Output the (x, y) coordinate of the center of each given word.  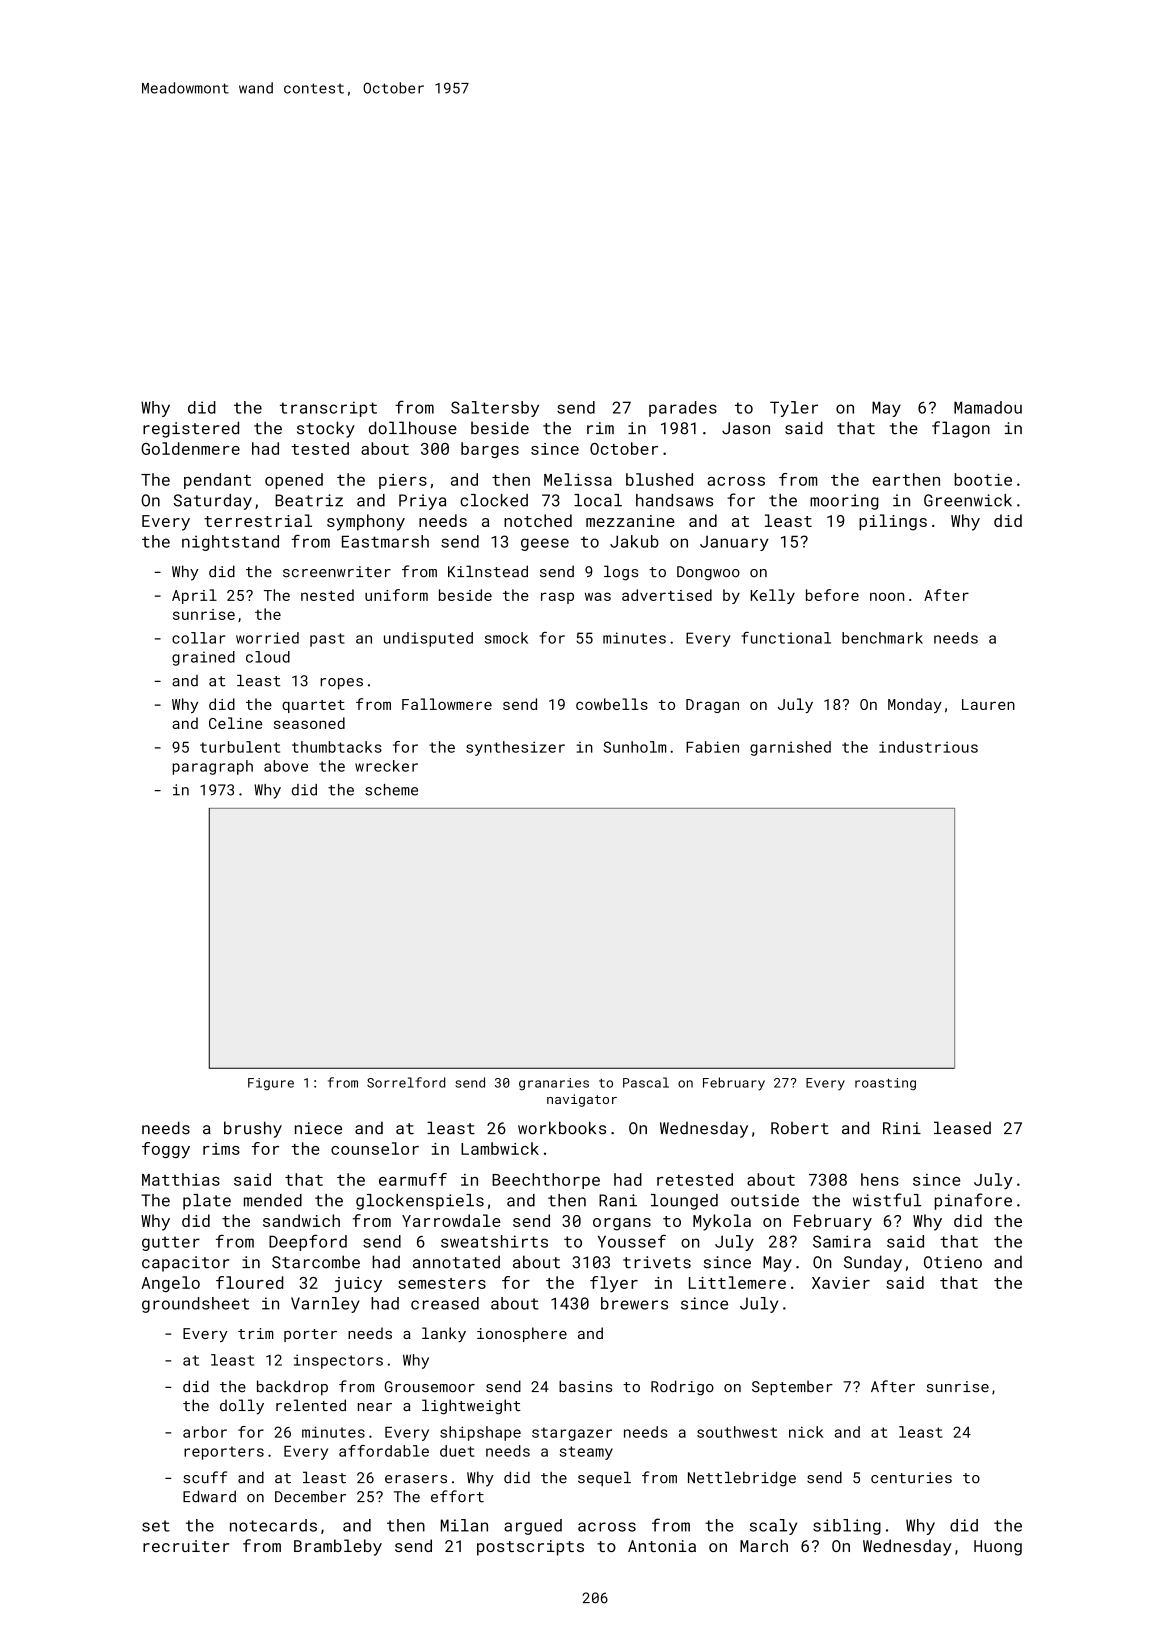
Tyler (794, 409)
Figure (271, 1084)
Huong (998, 1548)
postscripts (530, 1548)
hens (880, 1179)
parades (683, 409)
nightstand (230, 543)
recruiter (186, 1546)
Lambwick (500, 1148)
